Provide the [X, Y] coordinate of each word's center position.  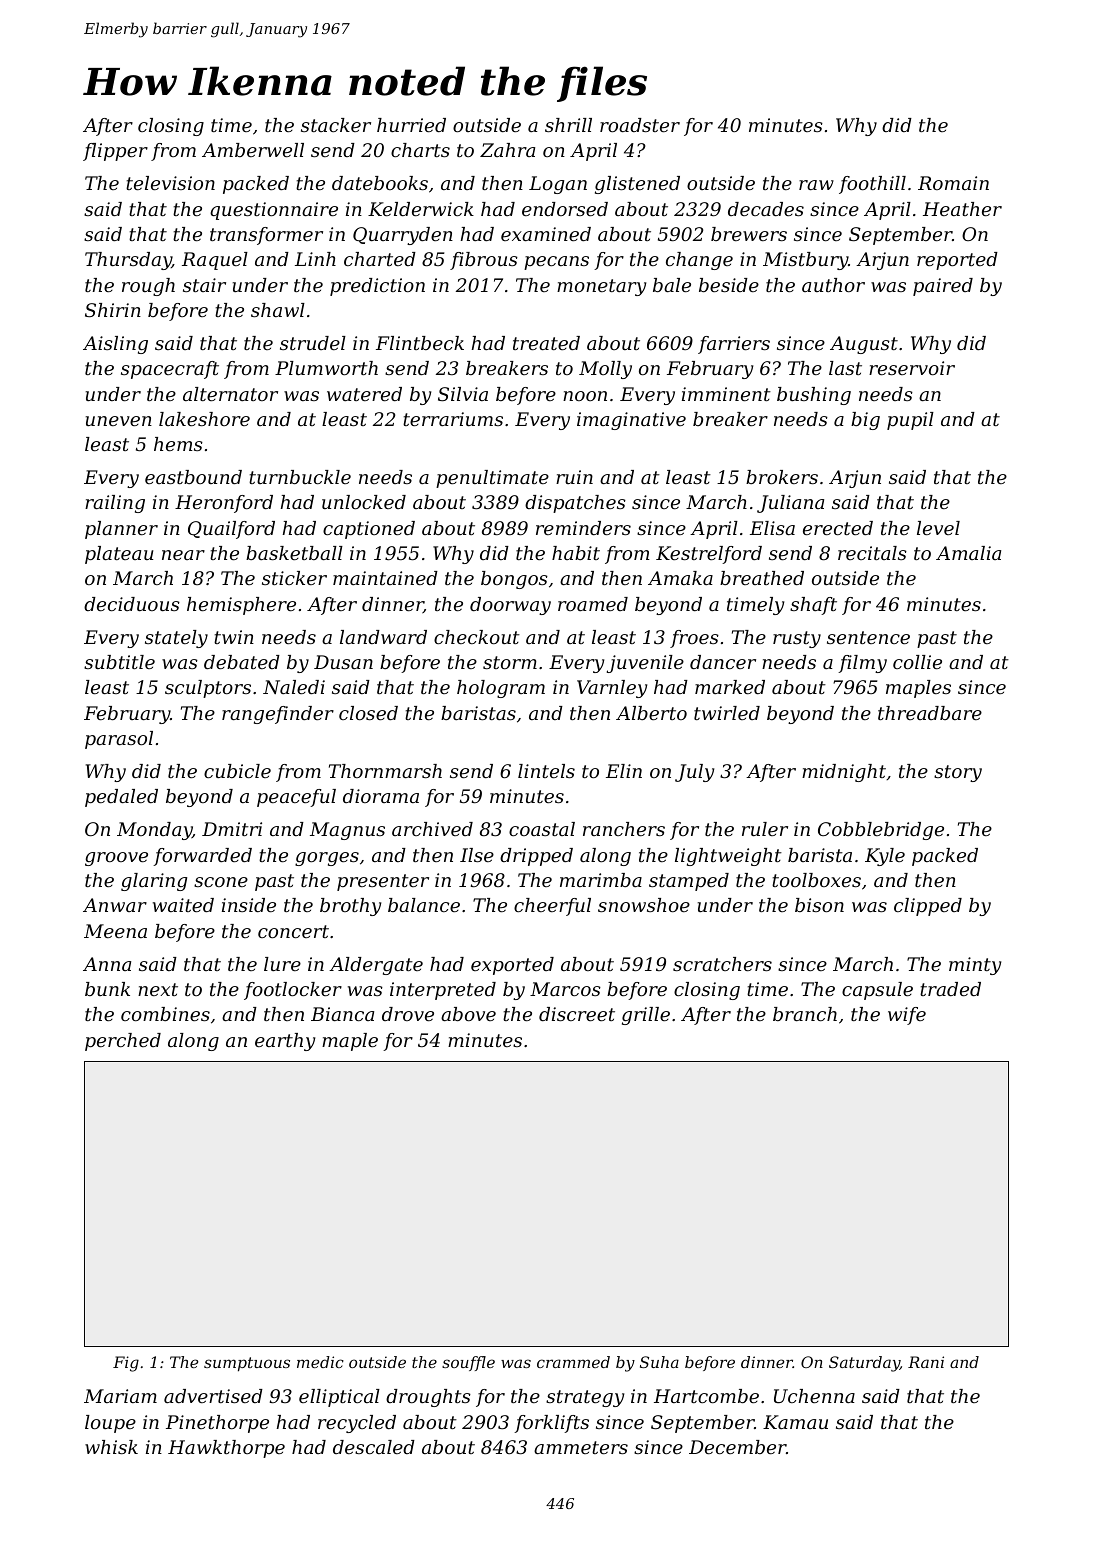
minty [975, 966]
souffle [468, 1363]
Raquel [215, 261]
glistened [637, 185]
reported [957, 261]
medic [320, 1362]
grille [646, 1016]
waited [183, 905]
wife [907, 1016]
